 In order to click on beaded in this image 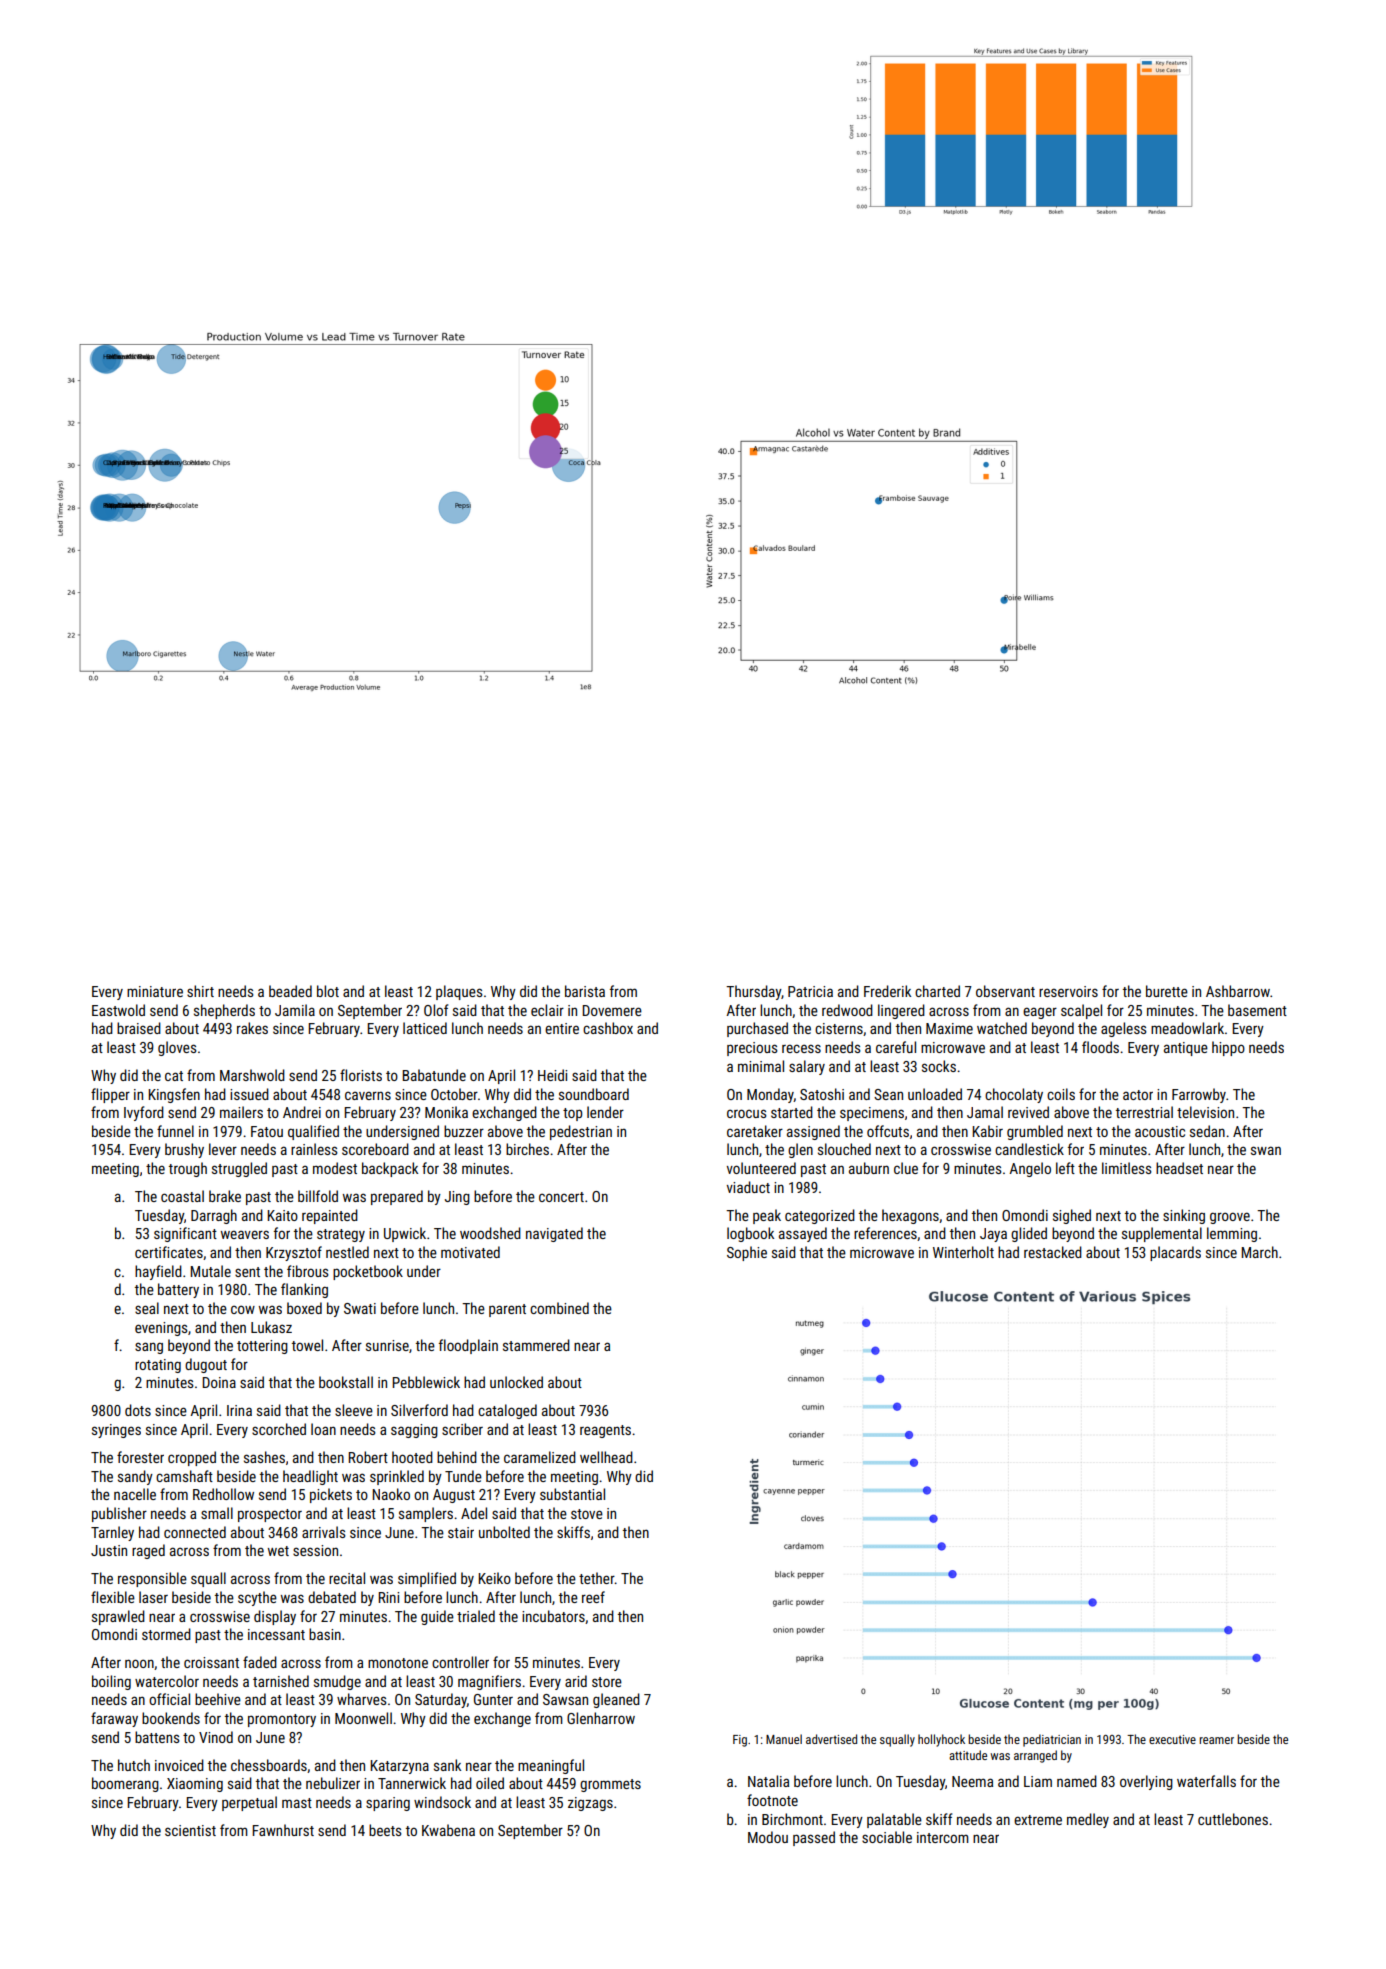, I will do `click(290, 991)`.
